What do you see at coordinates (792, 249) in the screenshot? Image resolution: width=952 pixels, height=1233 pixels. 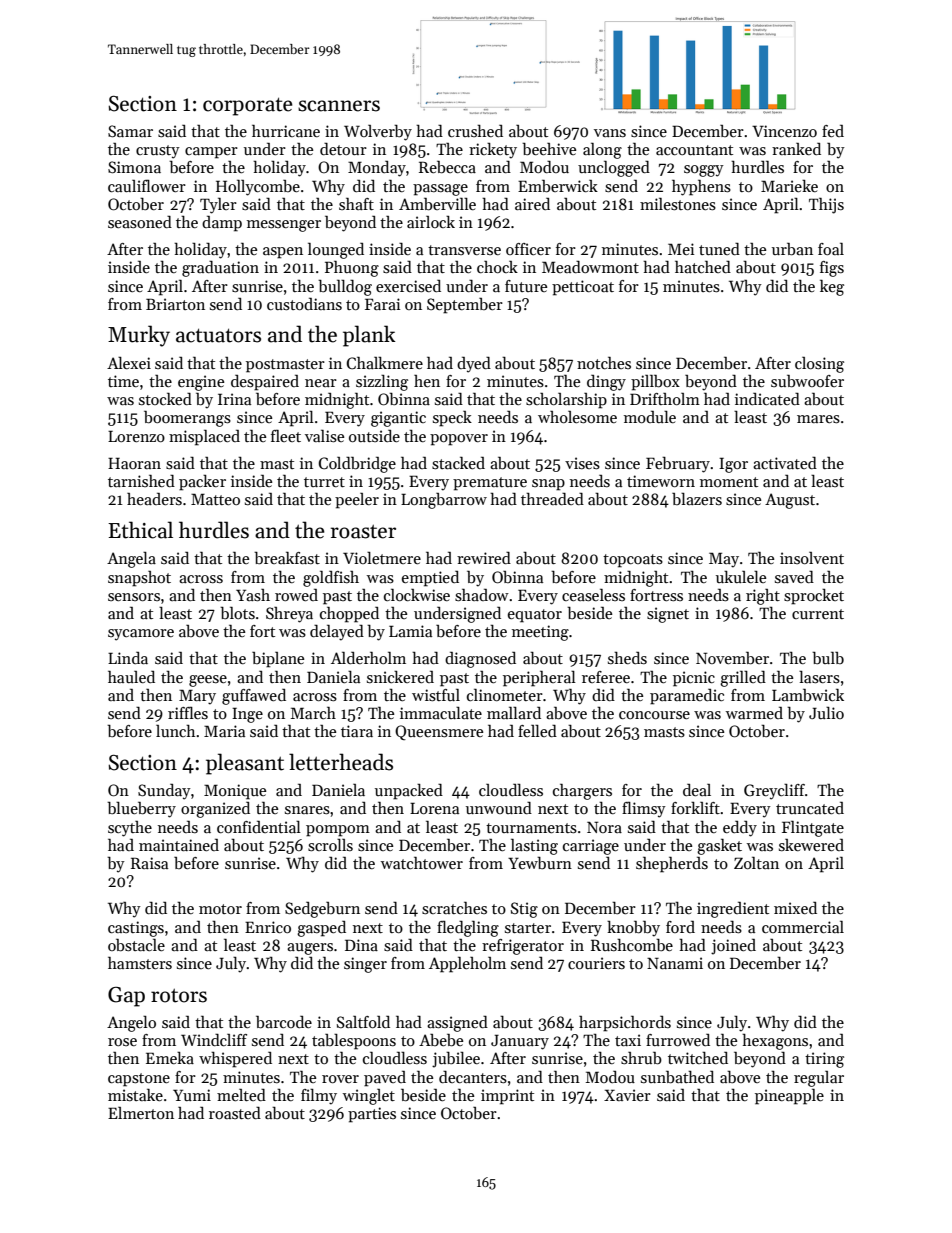 I see `urban` at bounding box center [792, 249].
